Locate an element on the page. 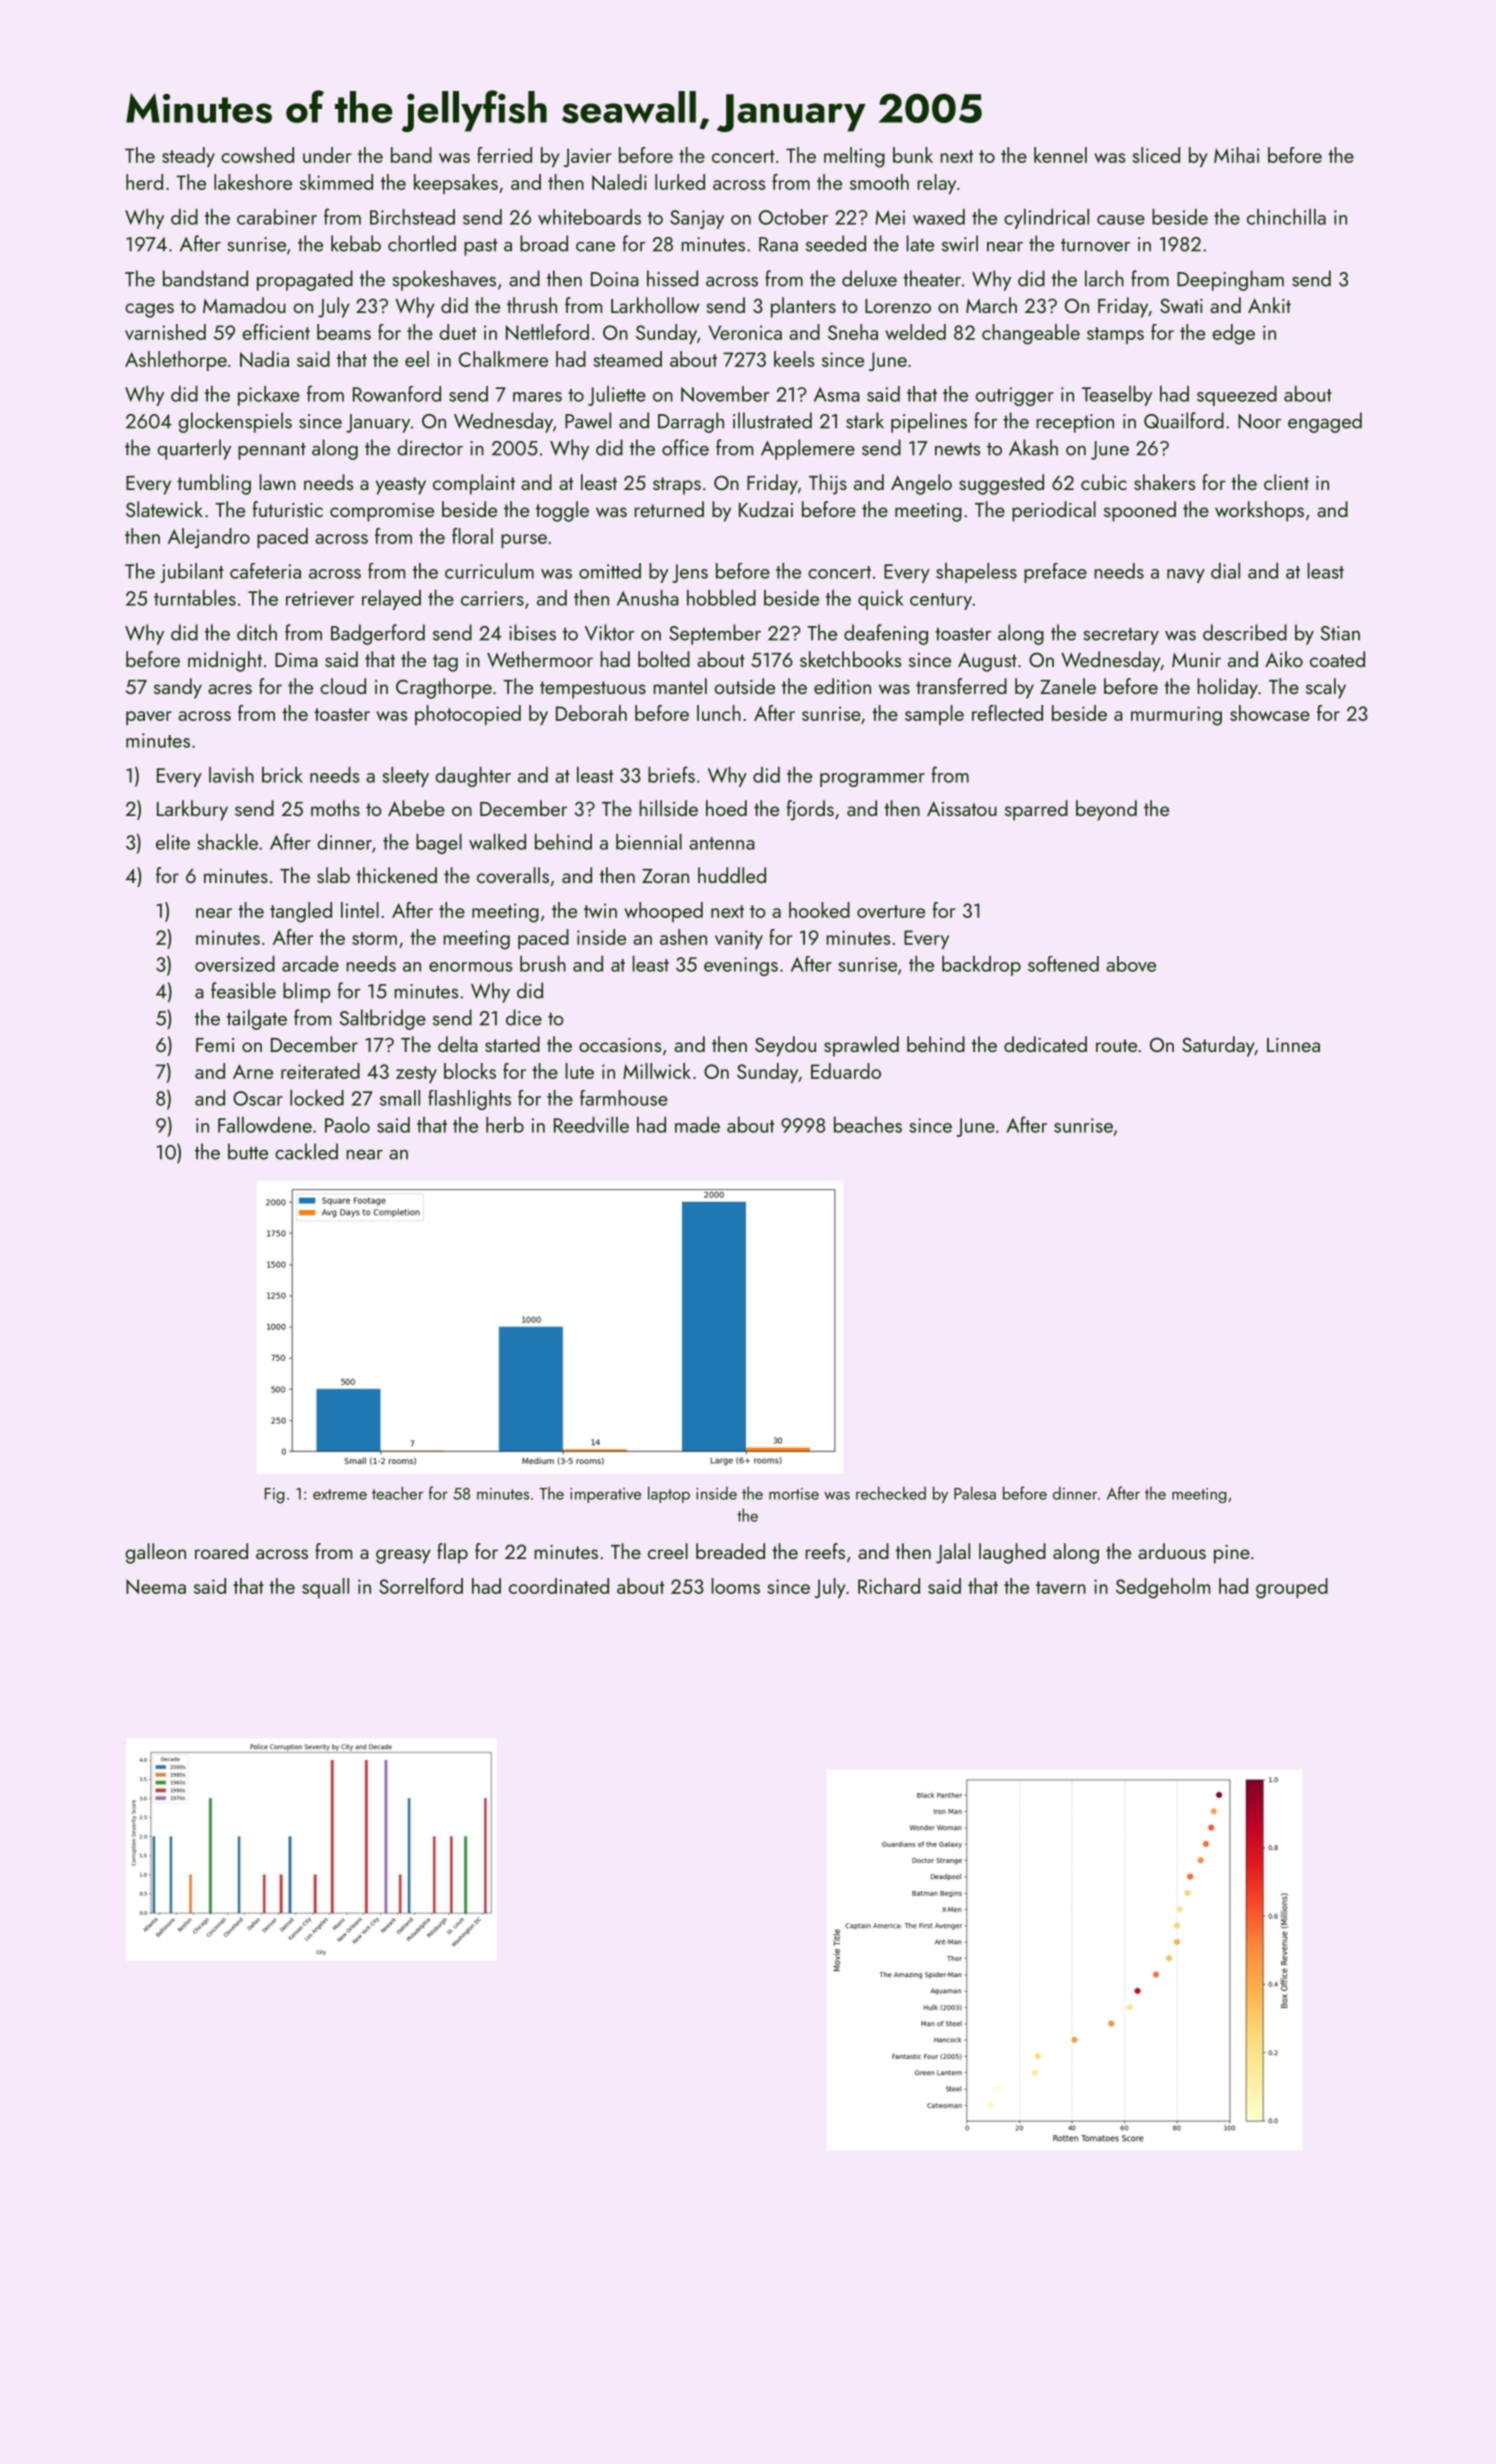 The width and height of the page is (1496, 2464). outrigger is located at coordinates (1014, 396).
